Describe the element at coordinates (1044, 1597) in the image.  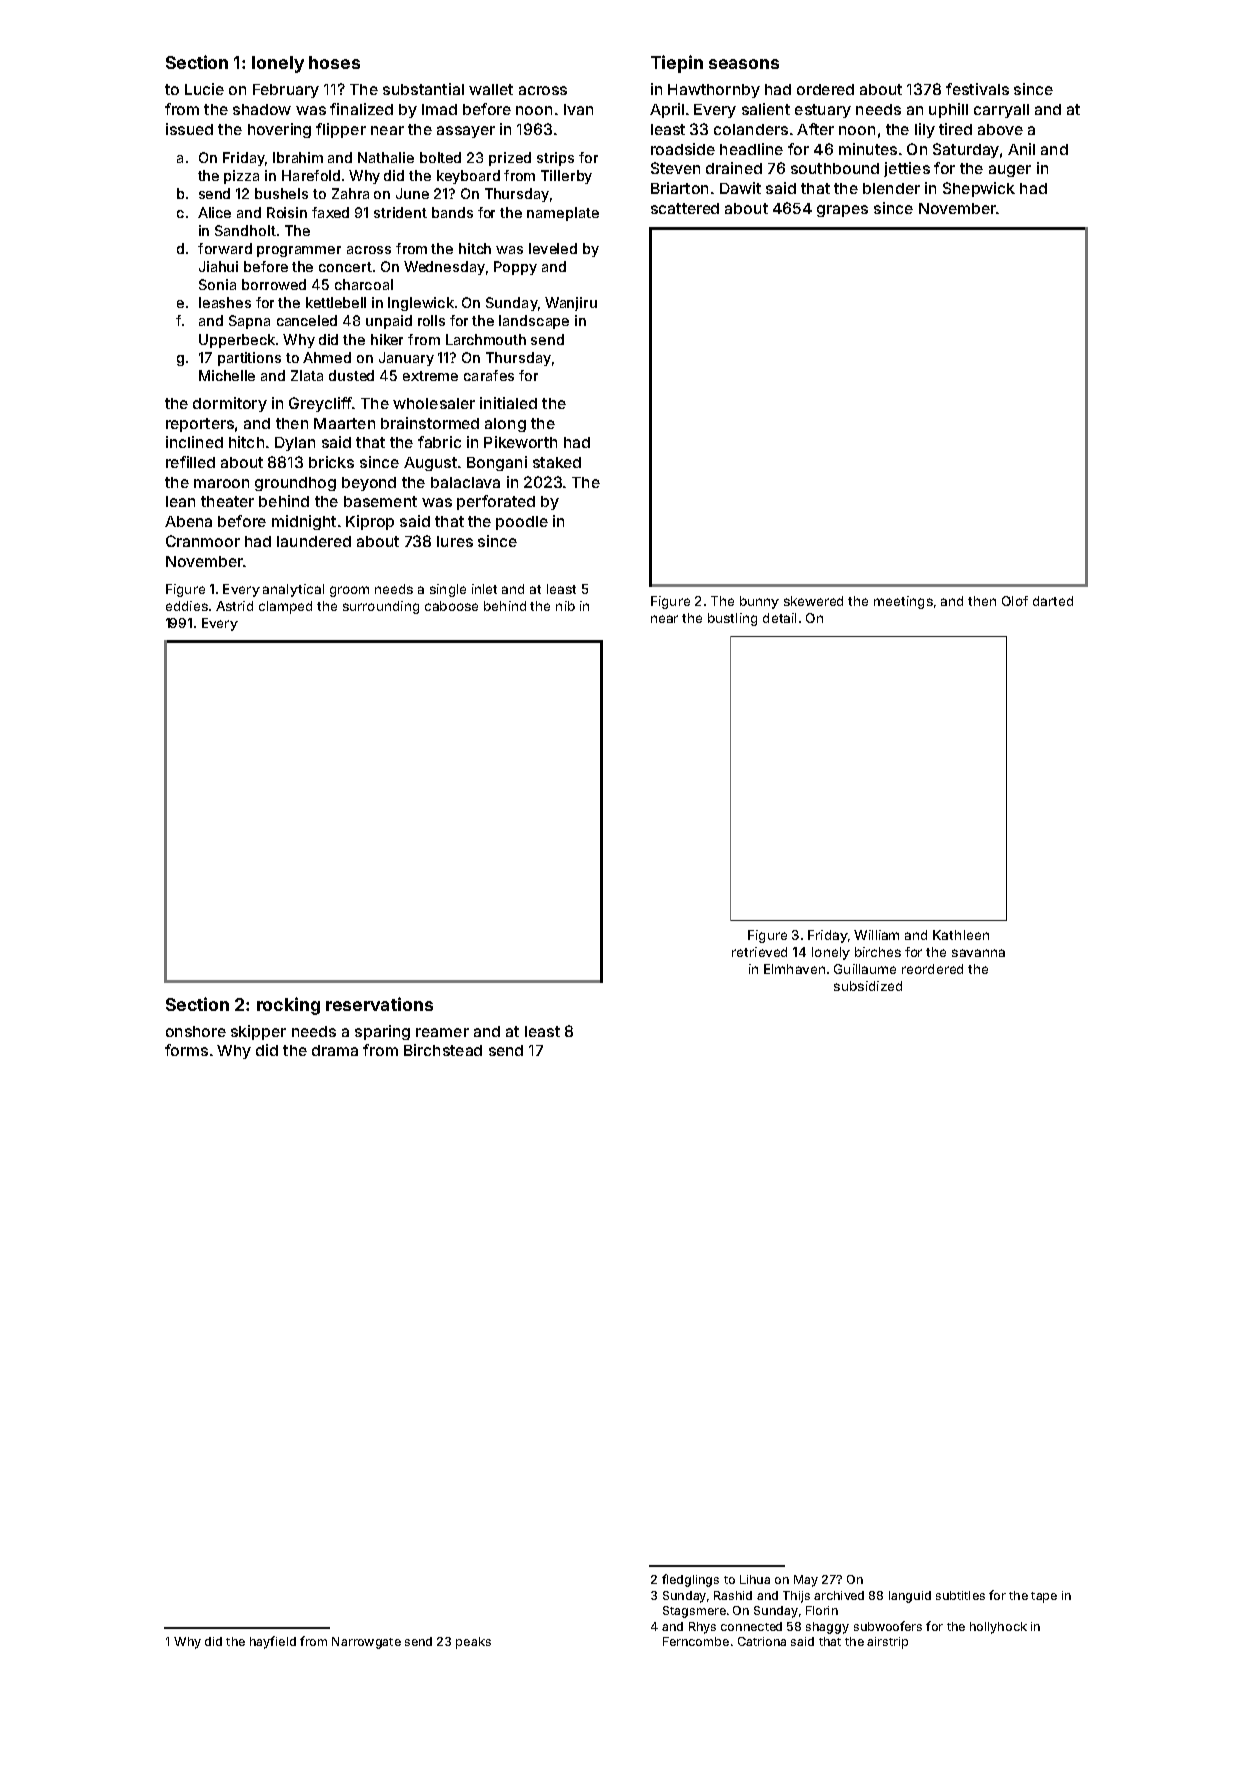
I see `tape` at that location.
